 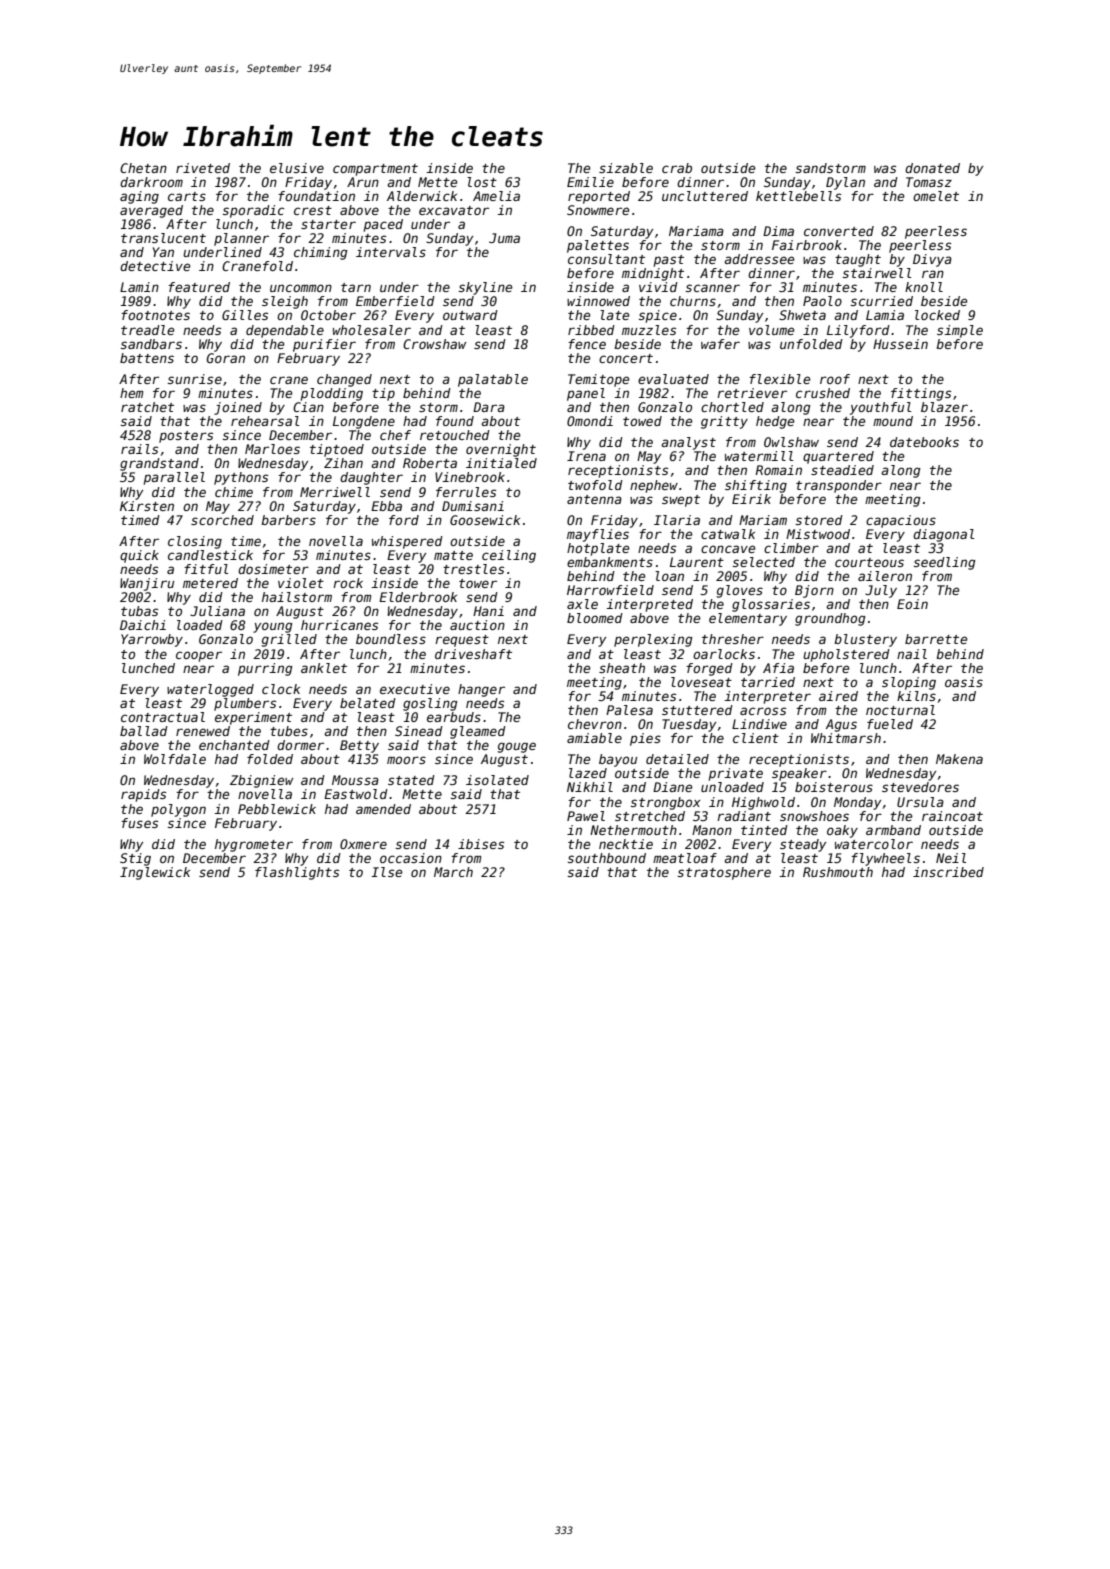 What do you see at coordinates (482, 182) in the screenshot?
I see `lost` at bounding box center [482, 182].
